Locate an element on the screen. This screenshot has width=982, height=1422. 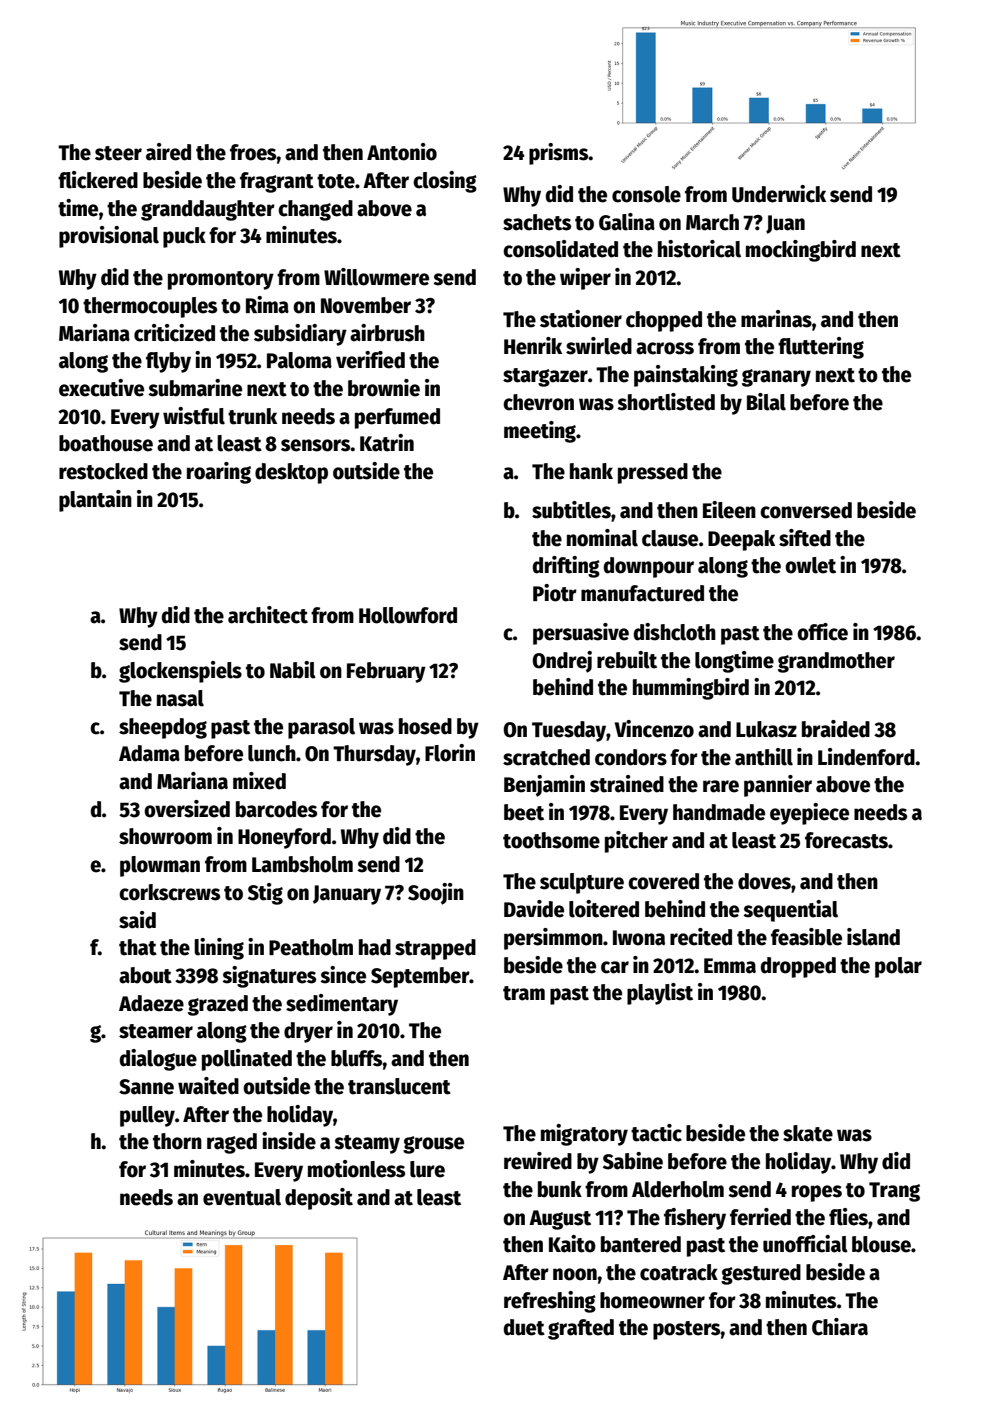
hummingbird is located at coordinates (691, 689).
